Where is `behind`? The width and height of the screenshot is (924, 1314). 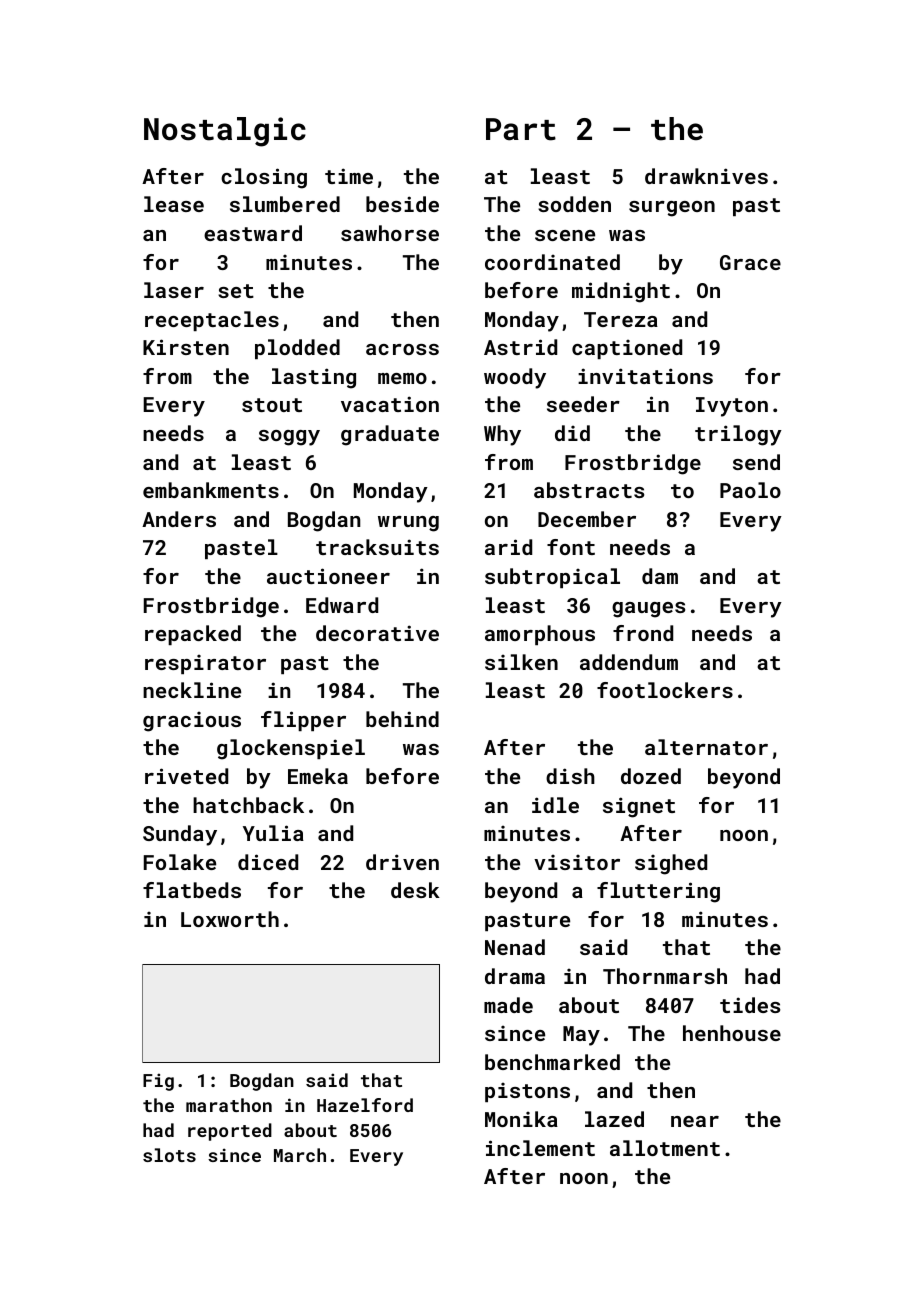
behind is located at coordinates (402, 719).
